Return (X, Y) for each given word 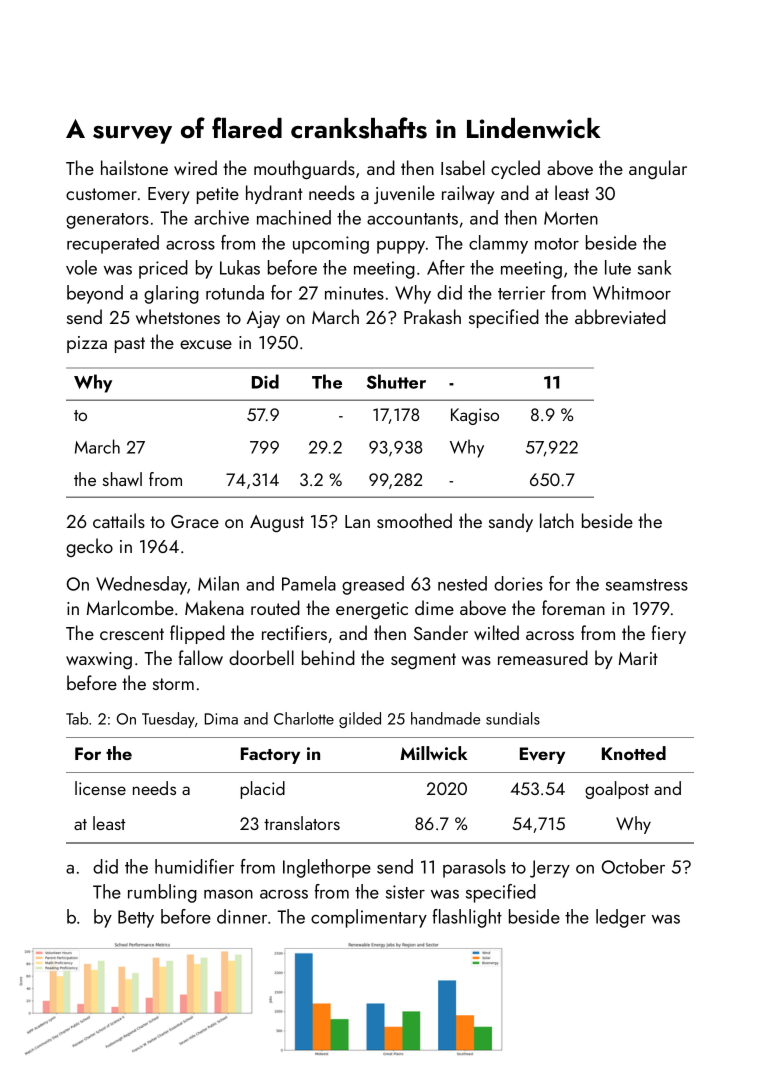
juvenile (404, 194)
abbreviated (620, 316)
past (130, 345)
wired (195, 167)
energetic (372, 610)
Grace (195, 521)
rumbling (162, 893)
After (446, 267)
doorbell (261, 657)
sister (405, 892)
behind (328, 657)
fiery (669, 634)
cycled (515, 169)
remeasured (543, 657)
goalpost (617, 790)
